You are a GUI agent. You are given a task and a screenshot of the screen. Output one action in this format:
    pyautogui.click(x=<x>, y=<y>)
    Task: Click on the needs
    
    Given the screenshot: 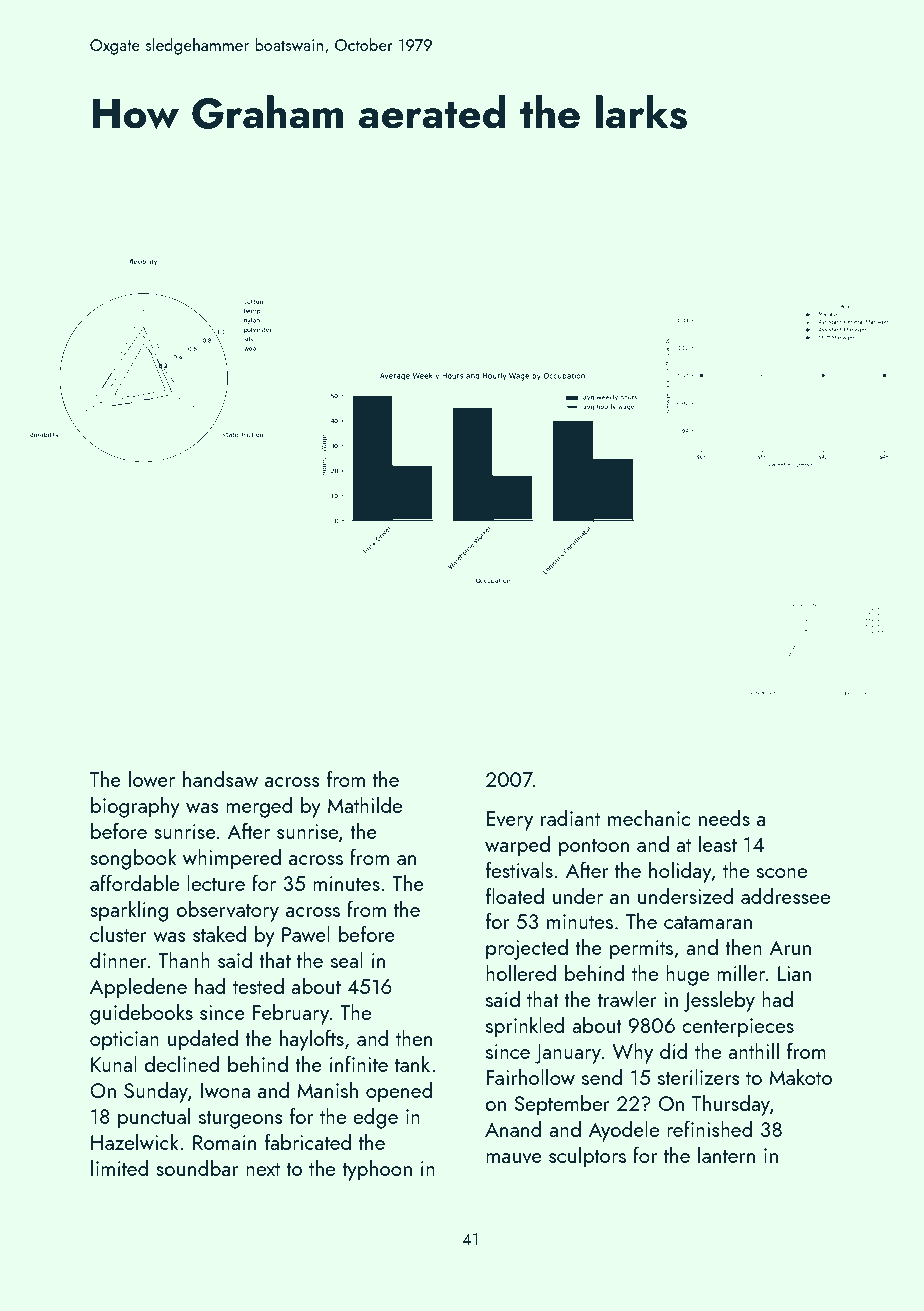 What is the action you would take?
    pyautogui.click(x=724, y=817)
